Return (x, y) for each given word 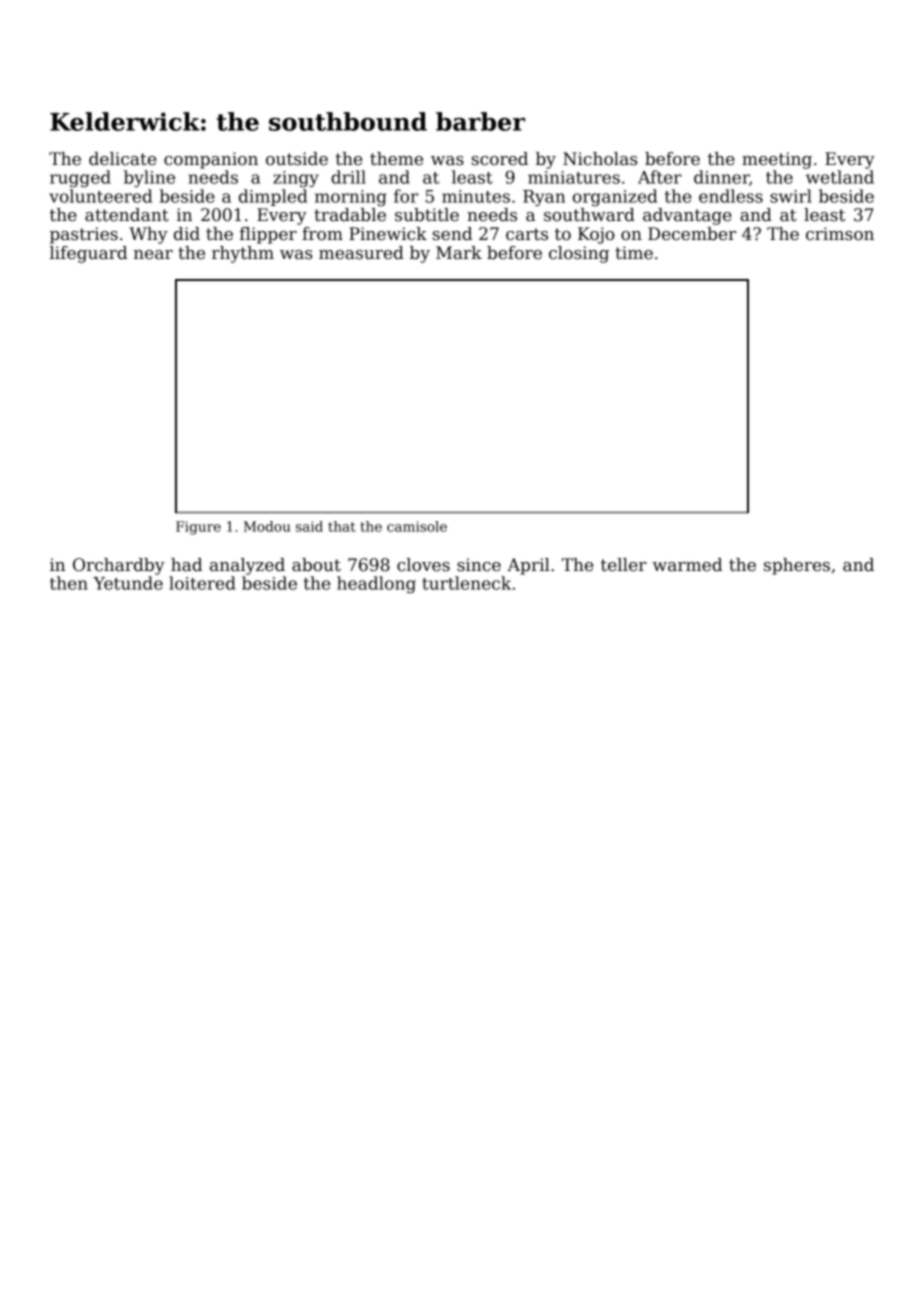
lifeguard (88, 254)
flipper (268, 235)
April (528, 566)
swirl (791, 196)
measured (361, 253)
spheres (797, 566)
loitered (202, 583)
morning (351, 198)
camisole (417, 526)
